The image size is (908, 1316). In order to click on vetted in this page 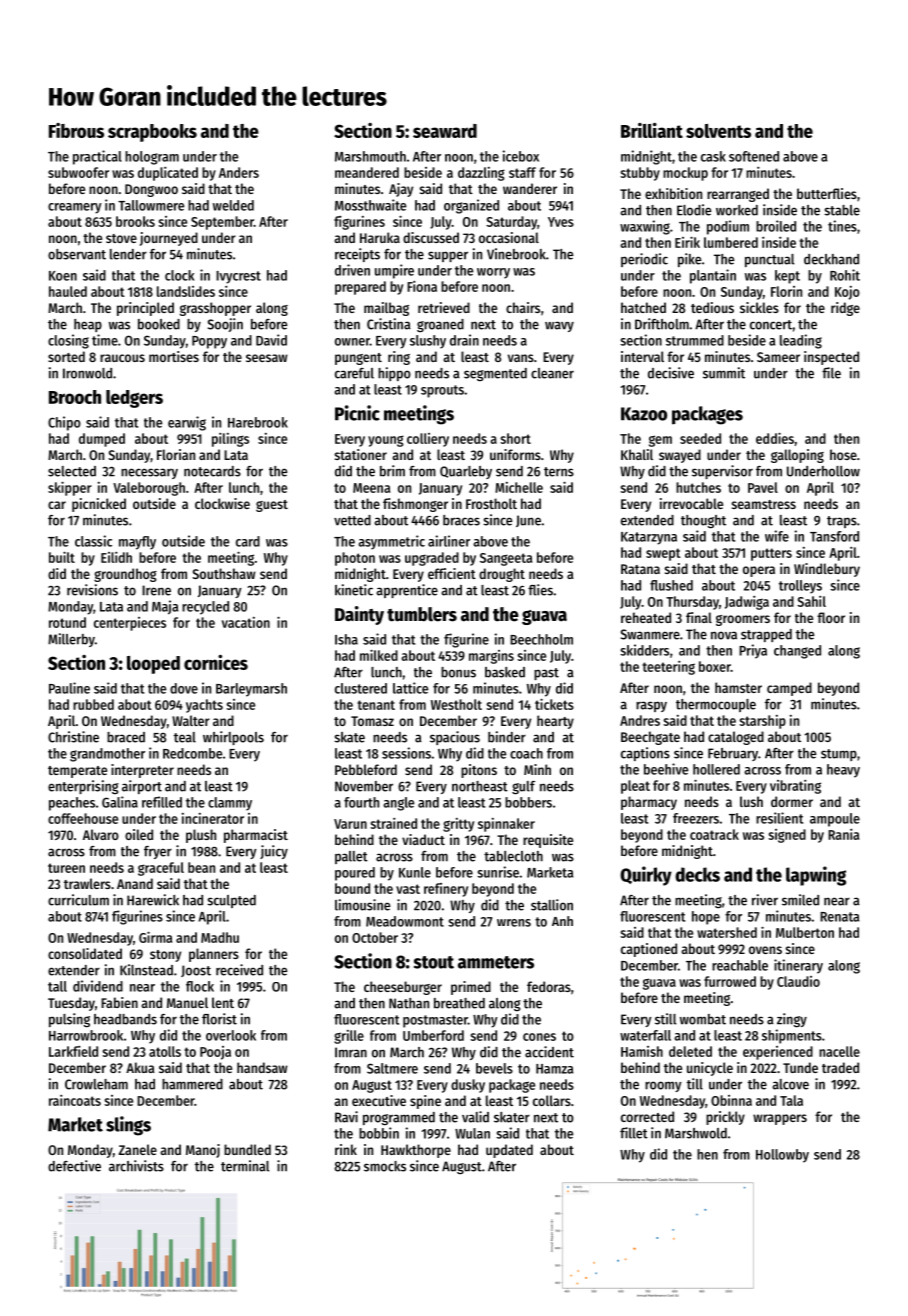, I will do `click(352, 520)`.
